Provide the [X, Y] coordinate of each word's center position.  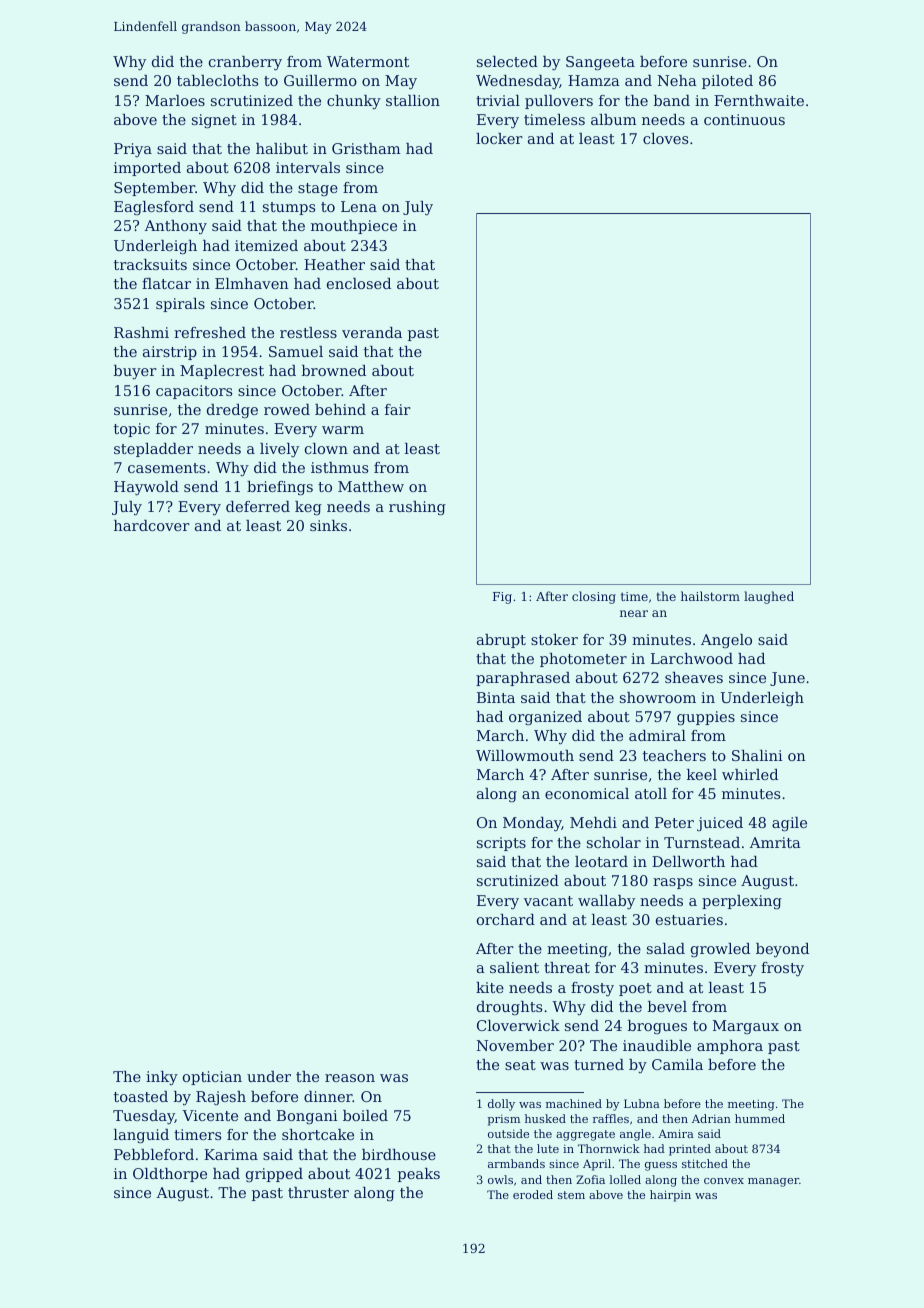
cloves [665, 138]
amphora [730, 1047]
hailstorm [710, 596]
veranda [372, 332]
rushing [417, 508]
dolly [501, 1105]
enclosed [359, 283]
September [154, 189]
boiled [365, 1115]
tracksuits [150, 264]
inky [162, 1078]
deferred [258, 506]
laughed [769, 597]
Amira [676, 1133]
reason [350, 1078]
